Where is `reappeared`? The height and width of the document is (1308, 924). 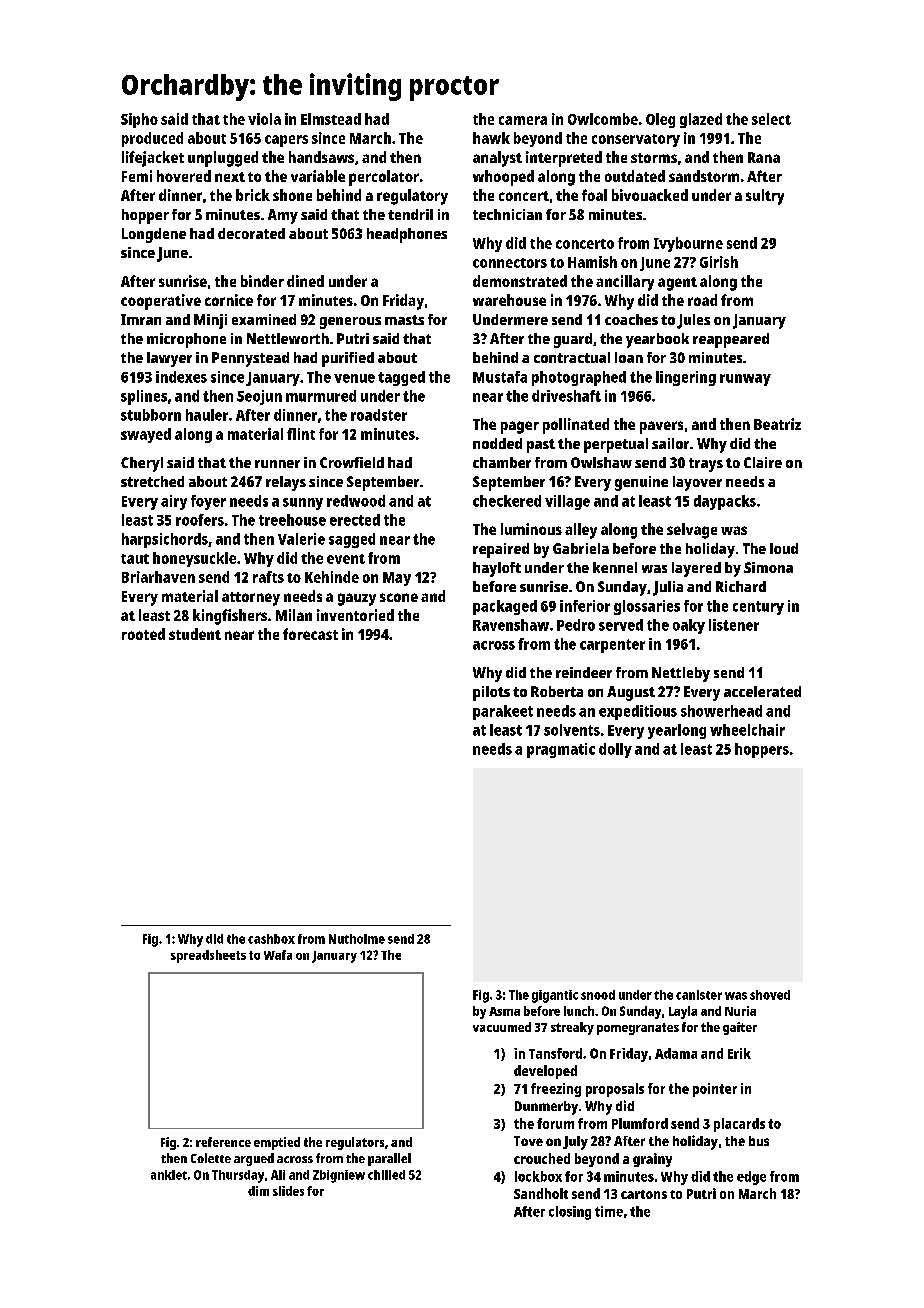 reappeared is located at coordinates (731, 340).
